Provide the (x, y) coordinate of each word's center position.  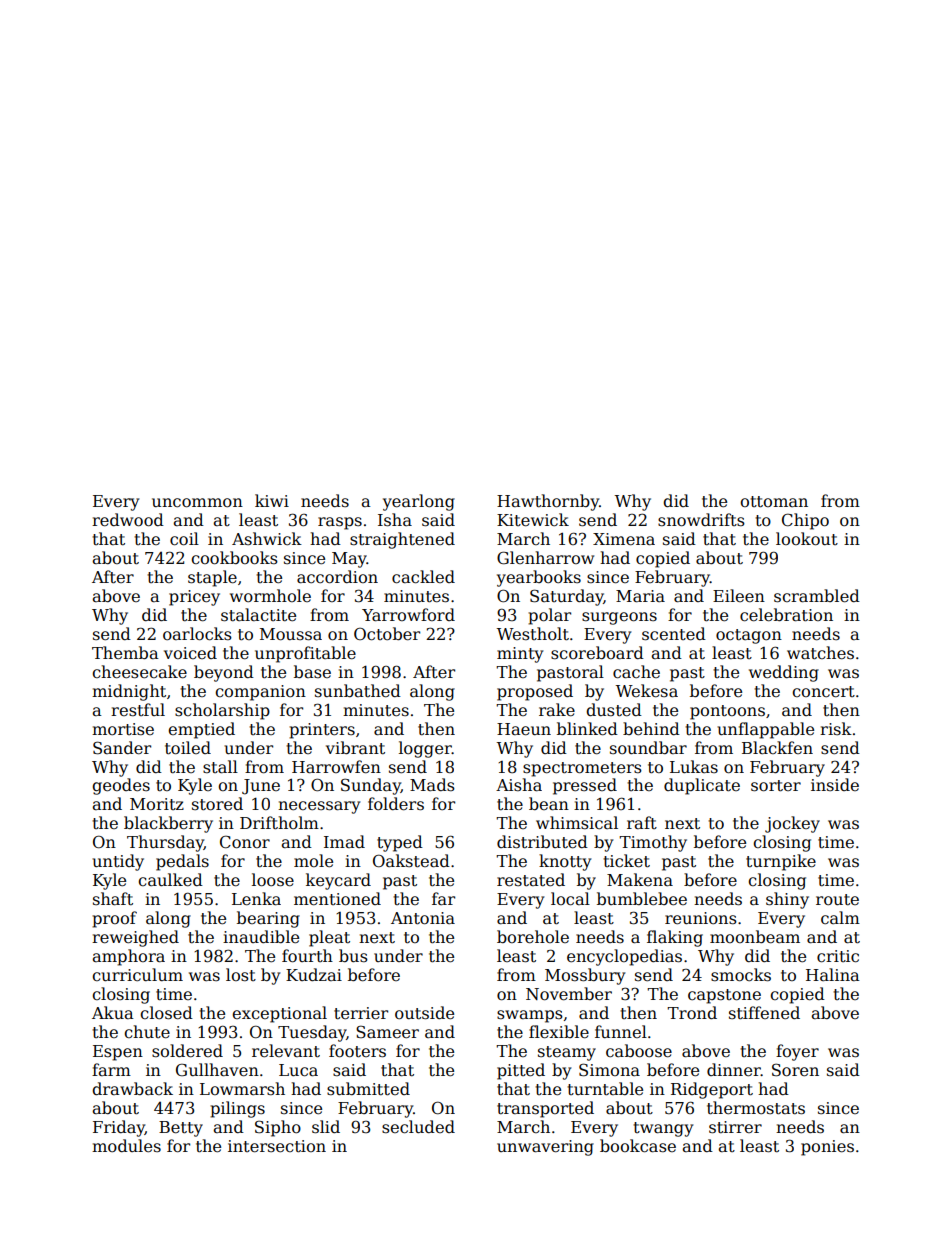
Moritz (157, 804)
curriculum (137, 974)
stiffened (764, 1013)
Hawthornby (548, 502)
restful (138, 709)
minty (520, 655)
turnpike (781, 862)
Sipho (278, 1128)
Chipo (805, 521)
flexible (559, 1032)
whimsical (577, 822)
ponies (827, 1148)
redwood (128, 520)
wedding (784, 673)
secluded (418, 1127)
